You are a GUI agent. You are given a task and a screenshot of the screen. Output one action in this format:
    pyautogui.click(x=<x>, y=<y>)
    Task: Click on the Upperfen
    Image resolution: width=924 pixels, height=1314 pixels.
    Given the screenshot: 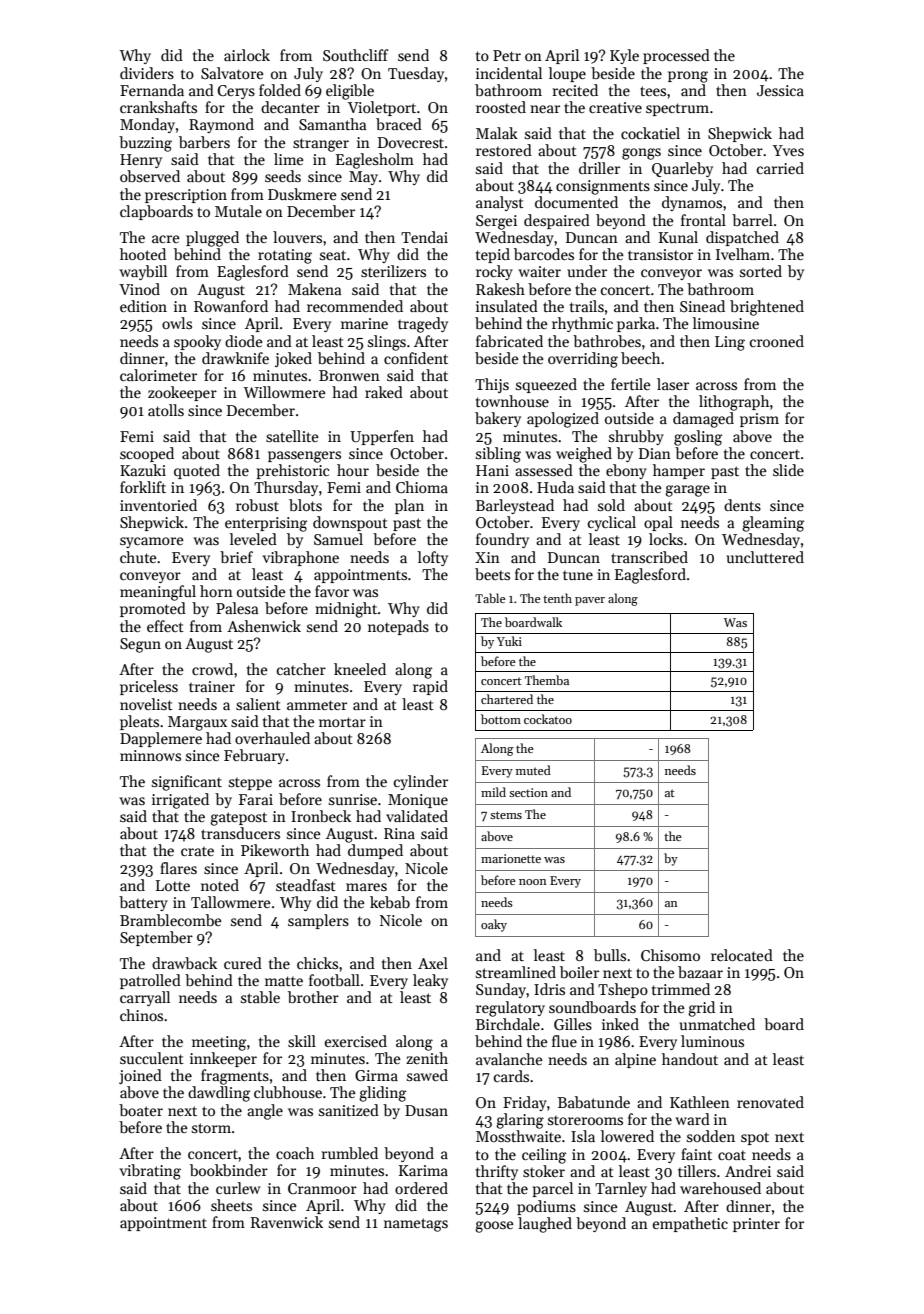 What is the action you would take?
    pyautogui.click(x=382, y=437)
